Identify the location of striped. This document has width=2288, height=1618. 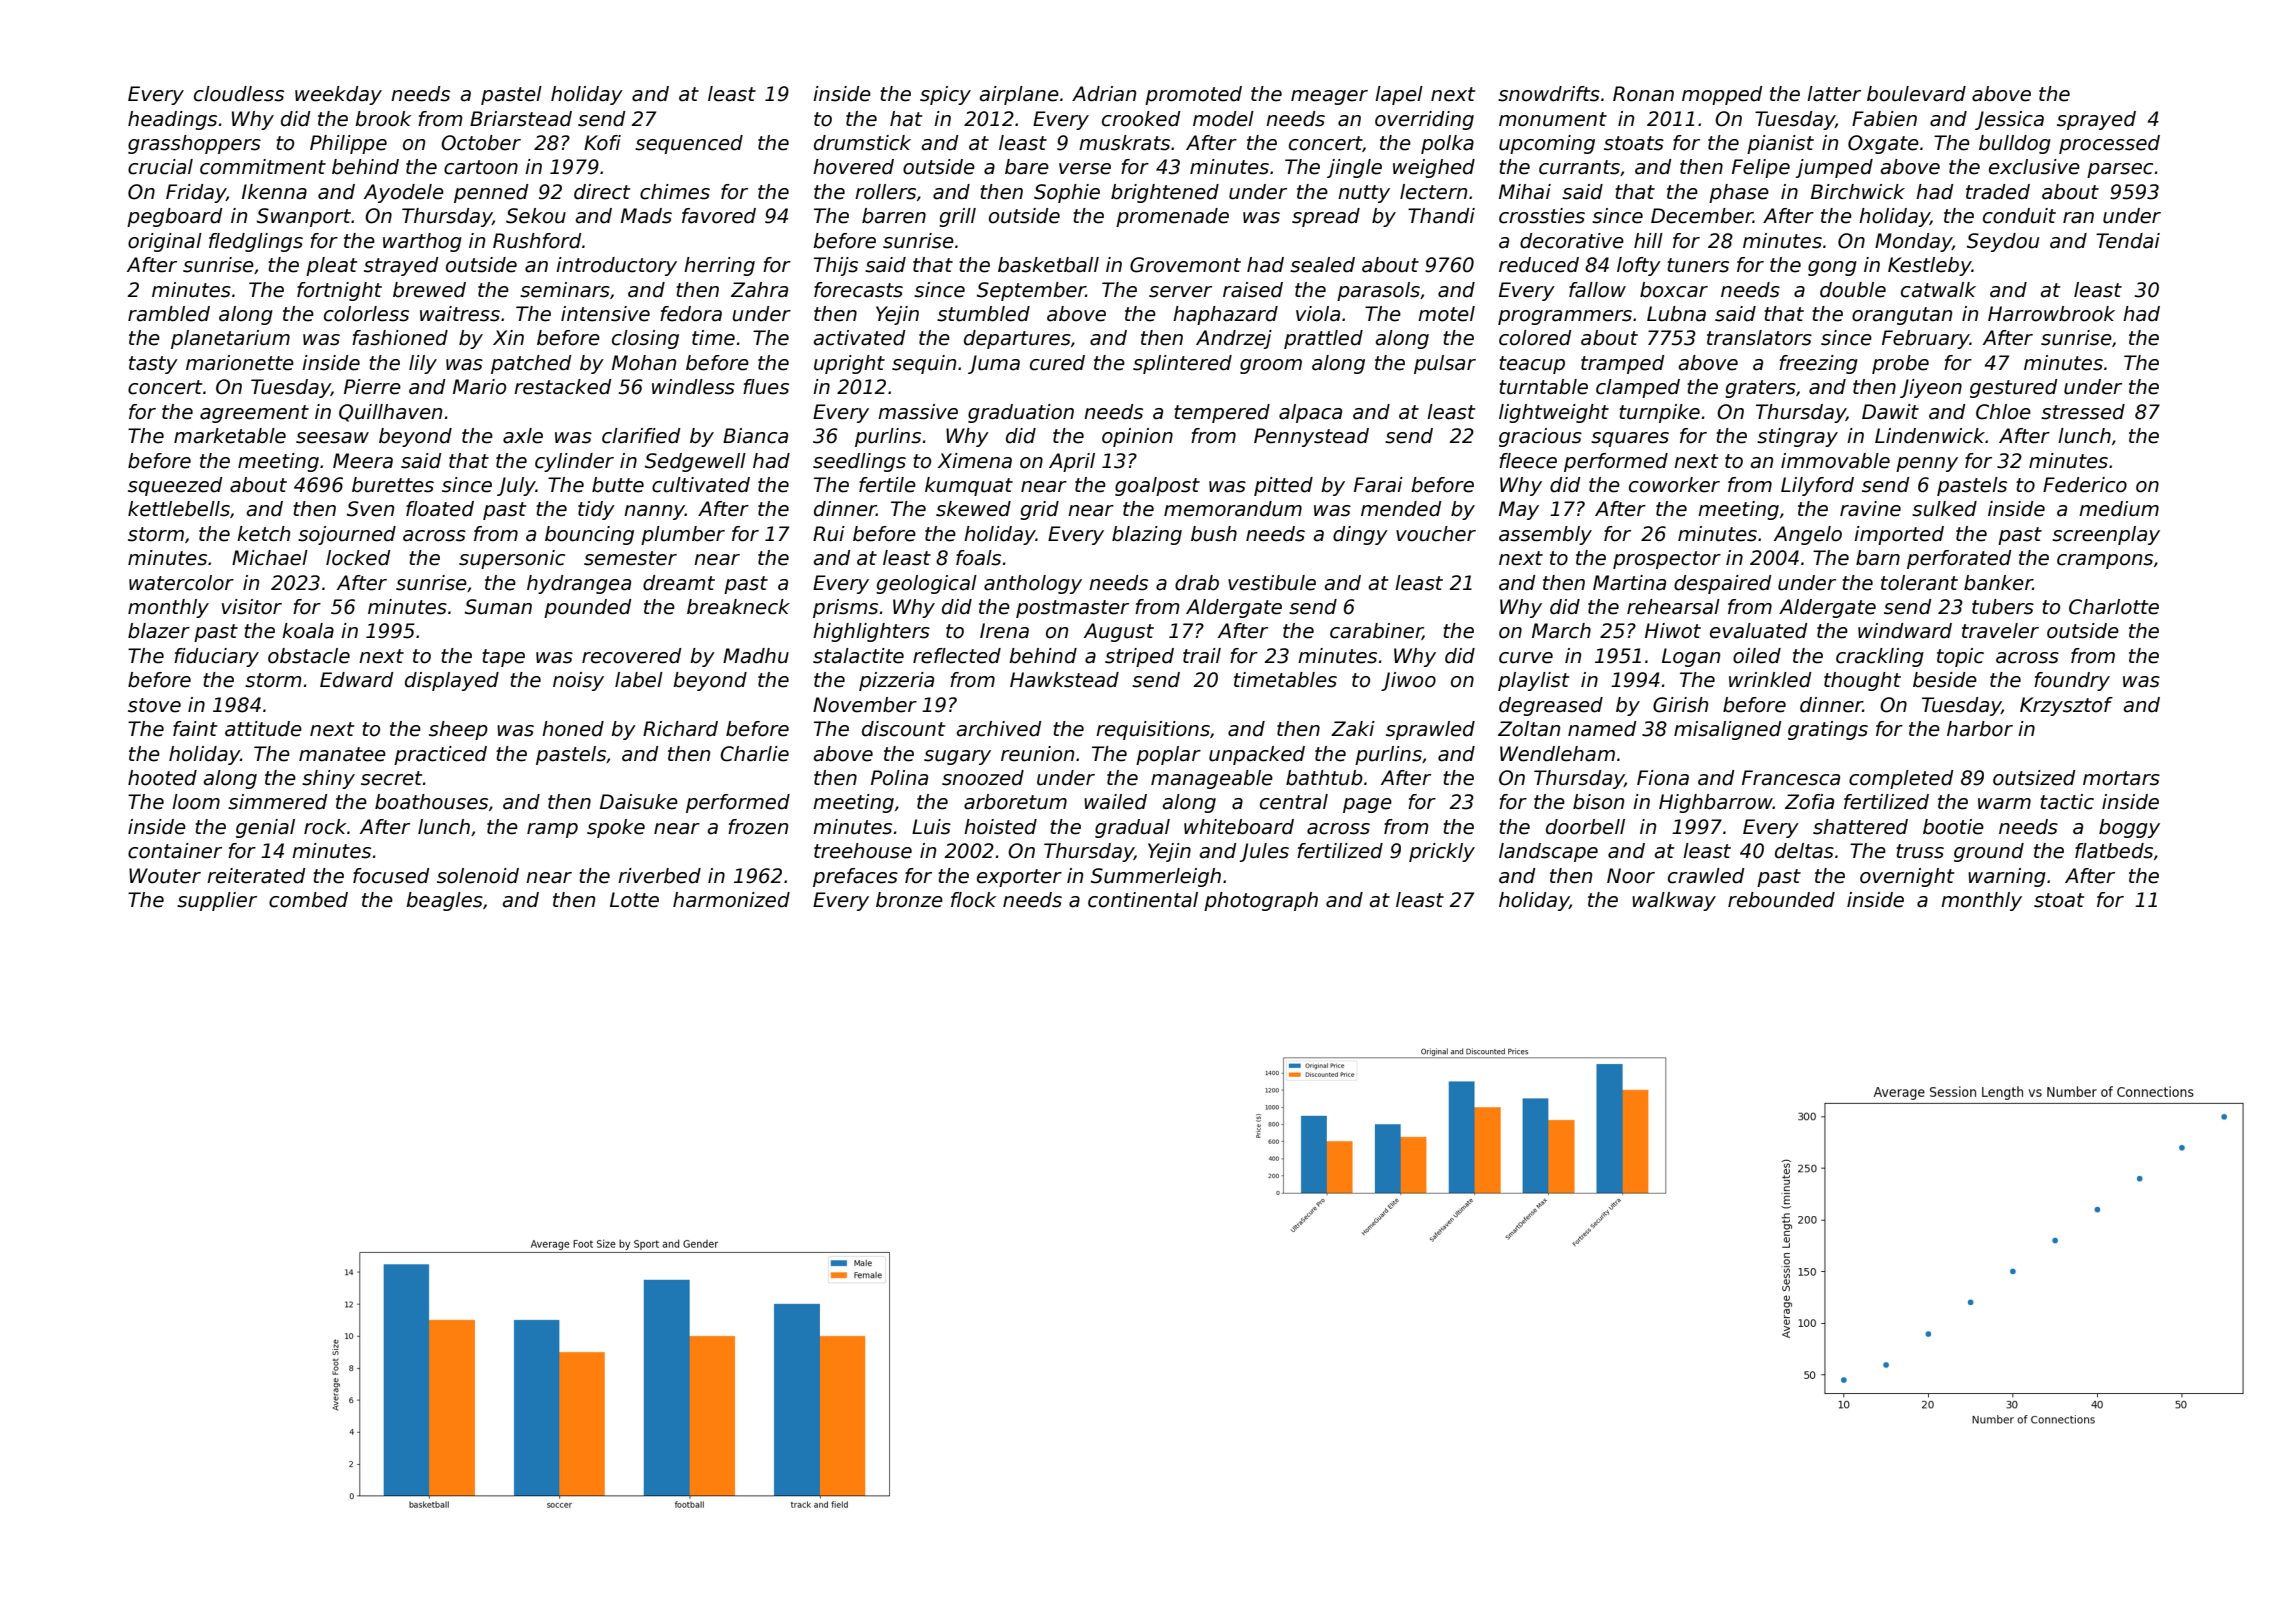
(1139, 657).
